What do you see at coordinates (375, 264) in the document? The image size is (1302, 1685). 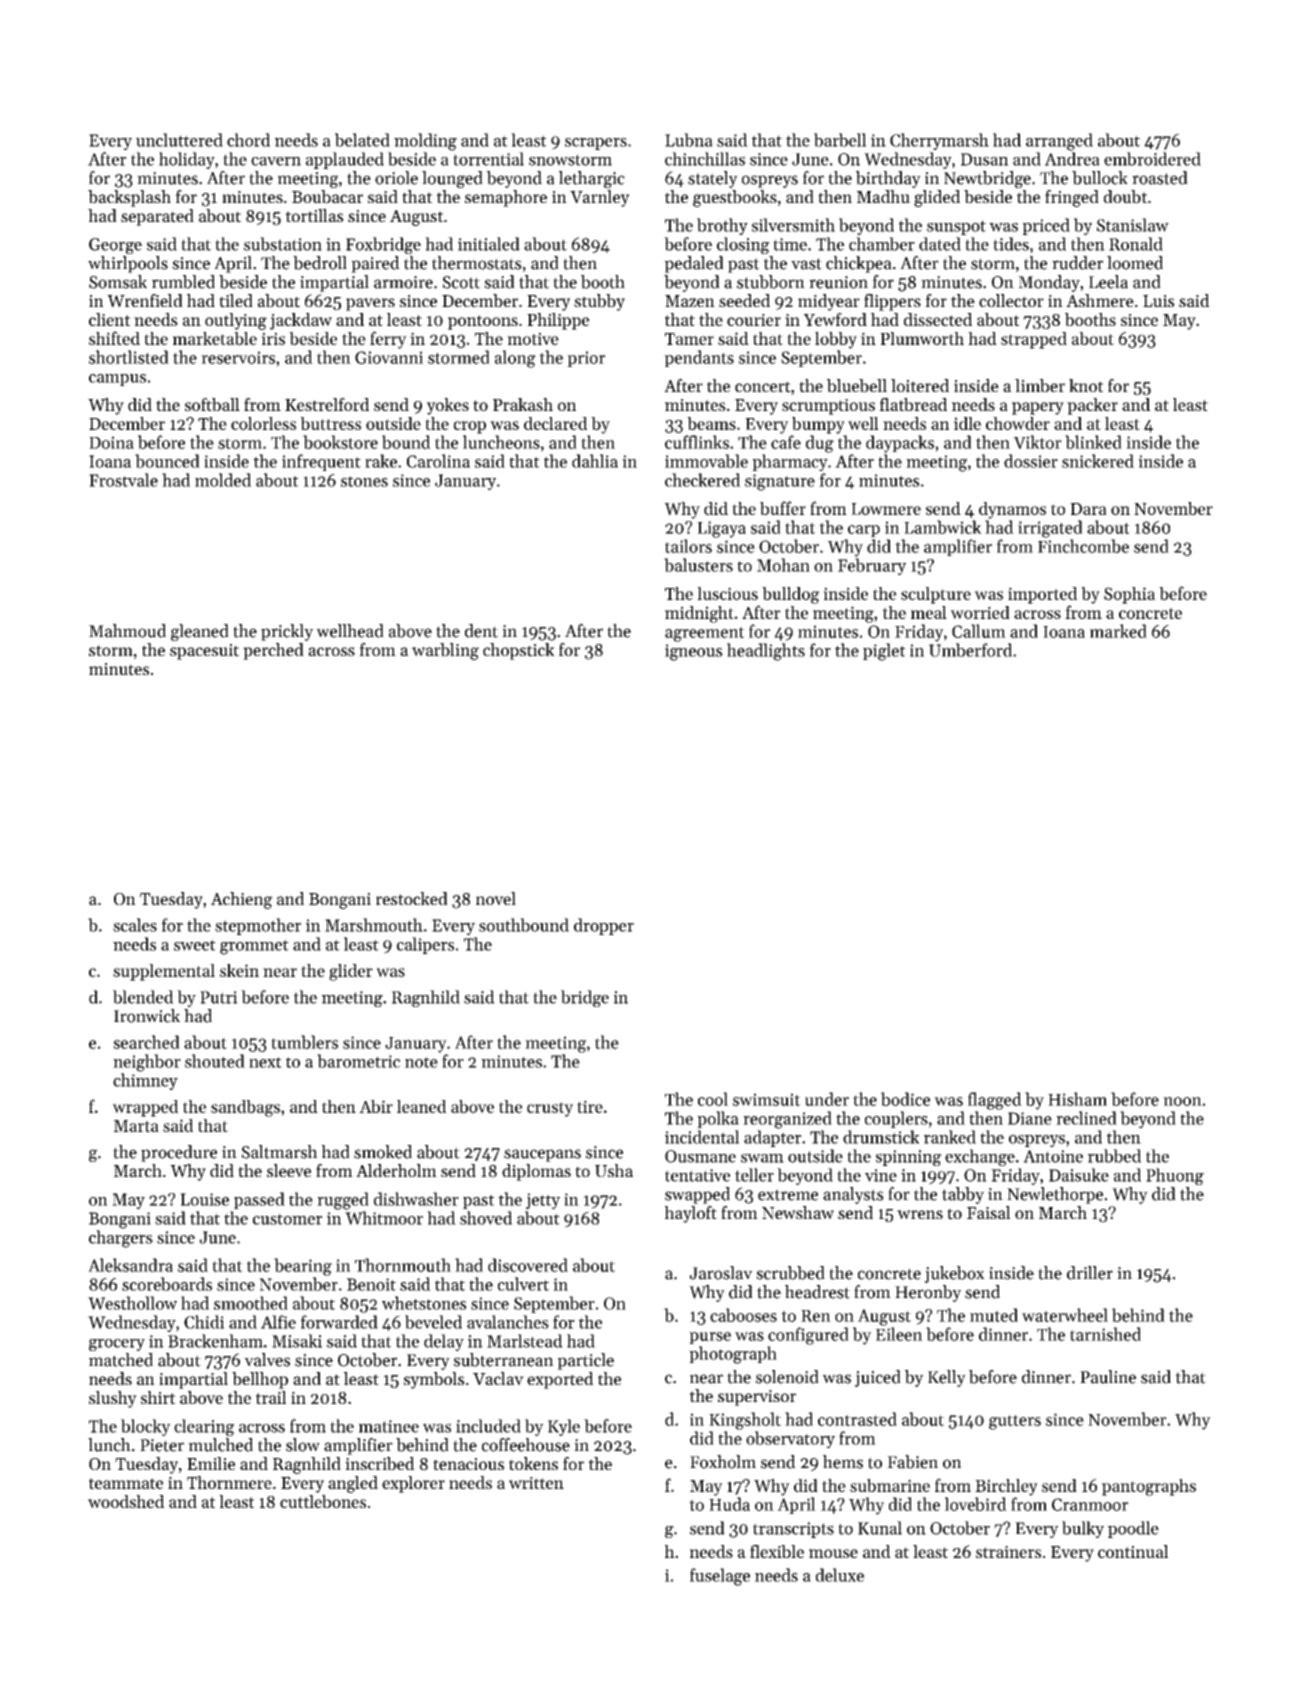 I see `paired` at bounding box center [375, 264].
